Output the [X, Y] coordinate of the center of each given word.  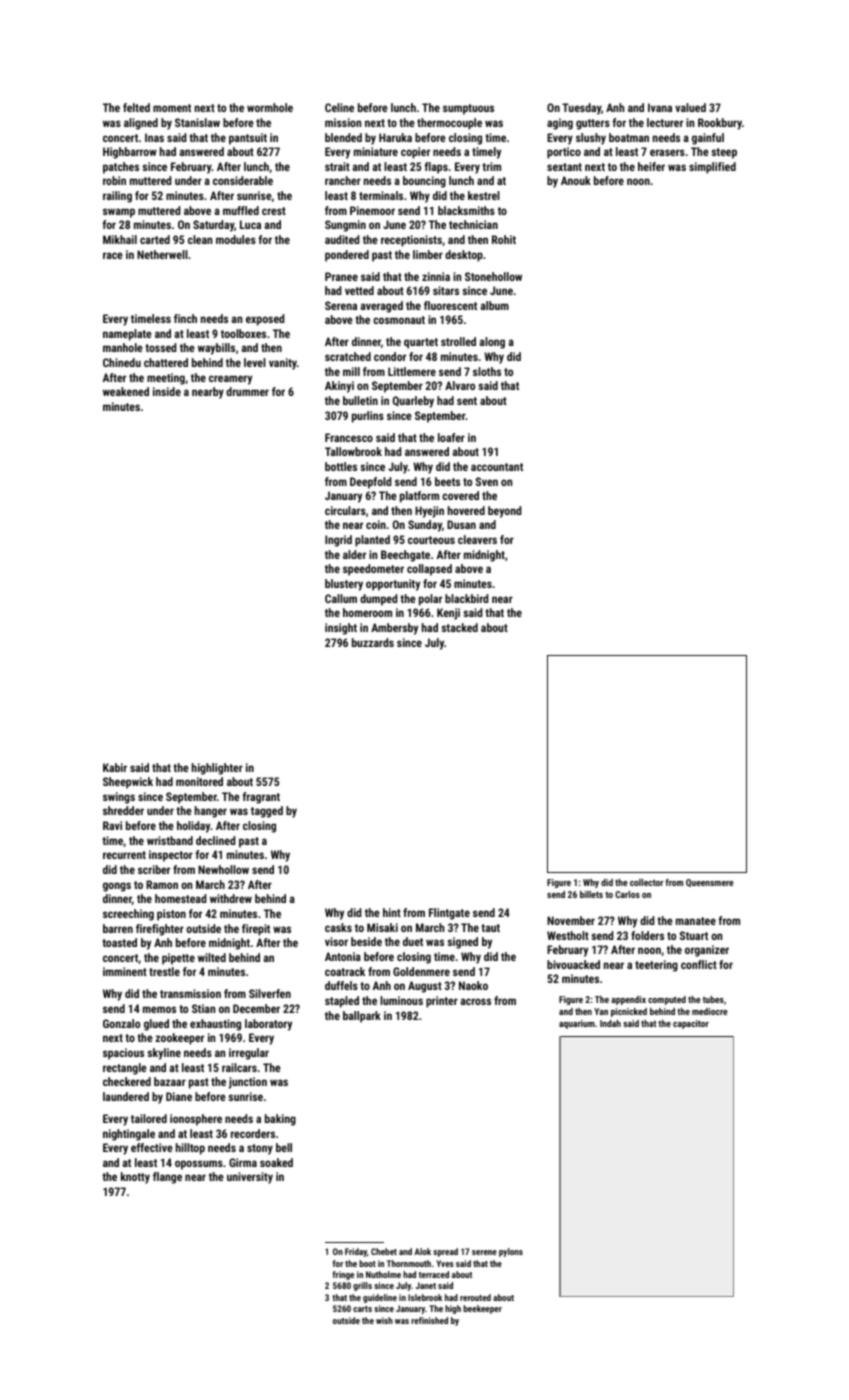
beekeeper [482, 1309]
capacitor [691, 1024]
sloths [487, 371]
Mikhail [120, 239]
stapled [342, 1002]
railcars [239, 1067]
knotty [135, 1178]
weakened [126, 391]
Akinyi [339, 387]
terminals [381, 195]
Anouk [576, 180]
